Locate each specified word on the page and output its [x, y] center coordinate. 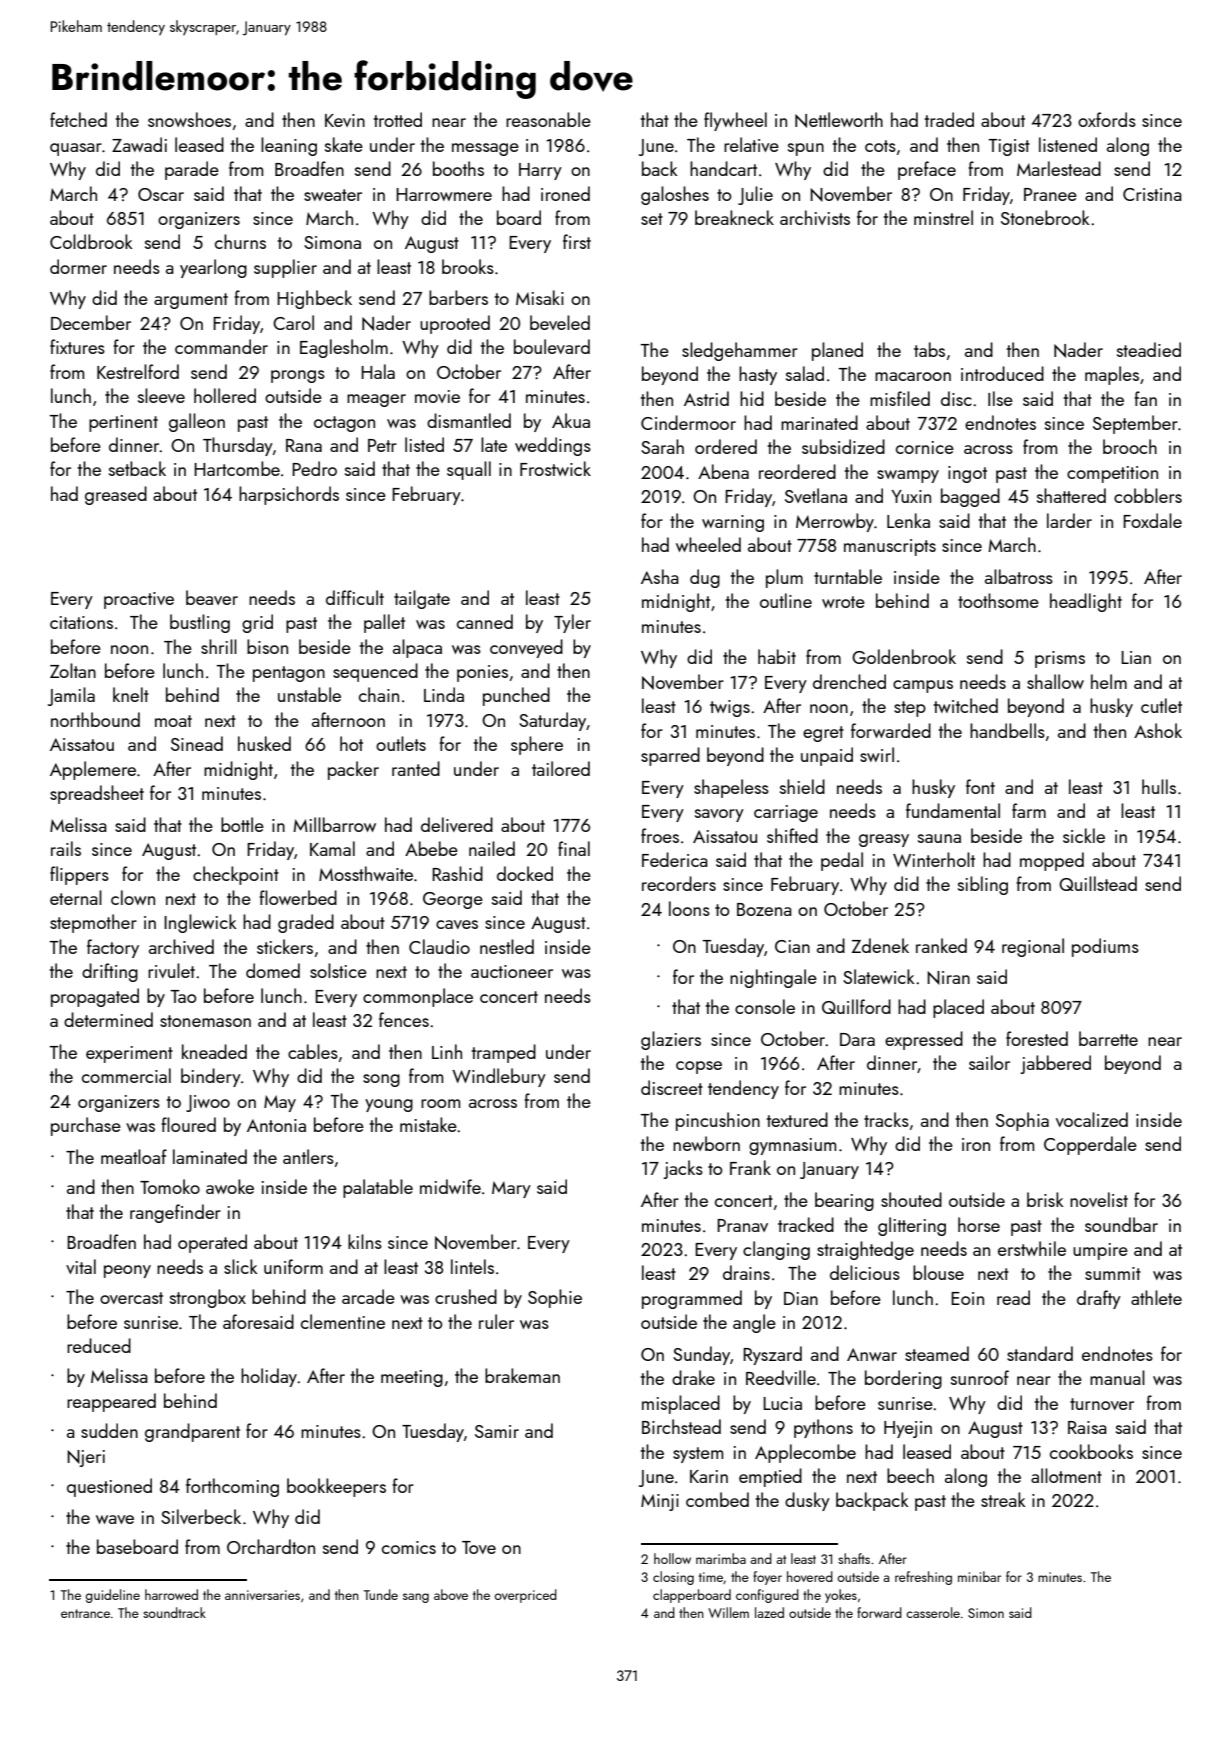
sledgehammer [740, 351]
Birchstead [681, 1426]
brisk [1045, 1199]
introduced [1002, 373]
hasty [758, 375]
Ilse [1000, 398]
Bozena [764, 909]
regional [1033, 947]
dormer [78, 266]
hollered [225, 395]
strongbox [208, 1298]
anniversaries [262, 1595]
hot [351, 743]
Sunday [701, 1355]
